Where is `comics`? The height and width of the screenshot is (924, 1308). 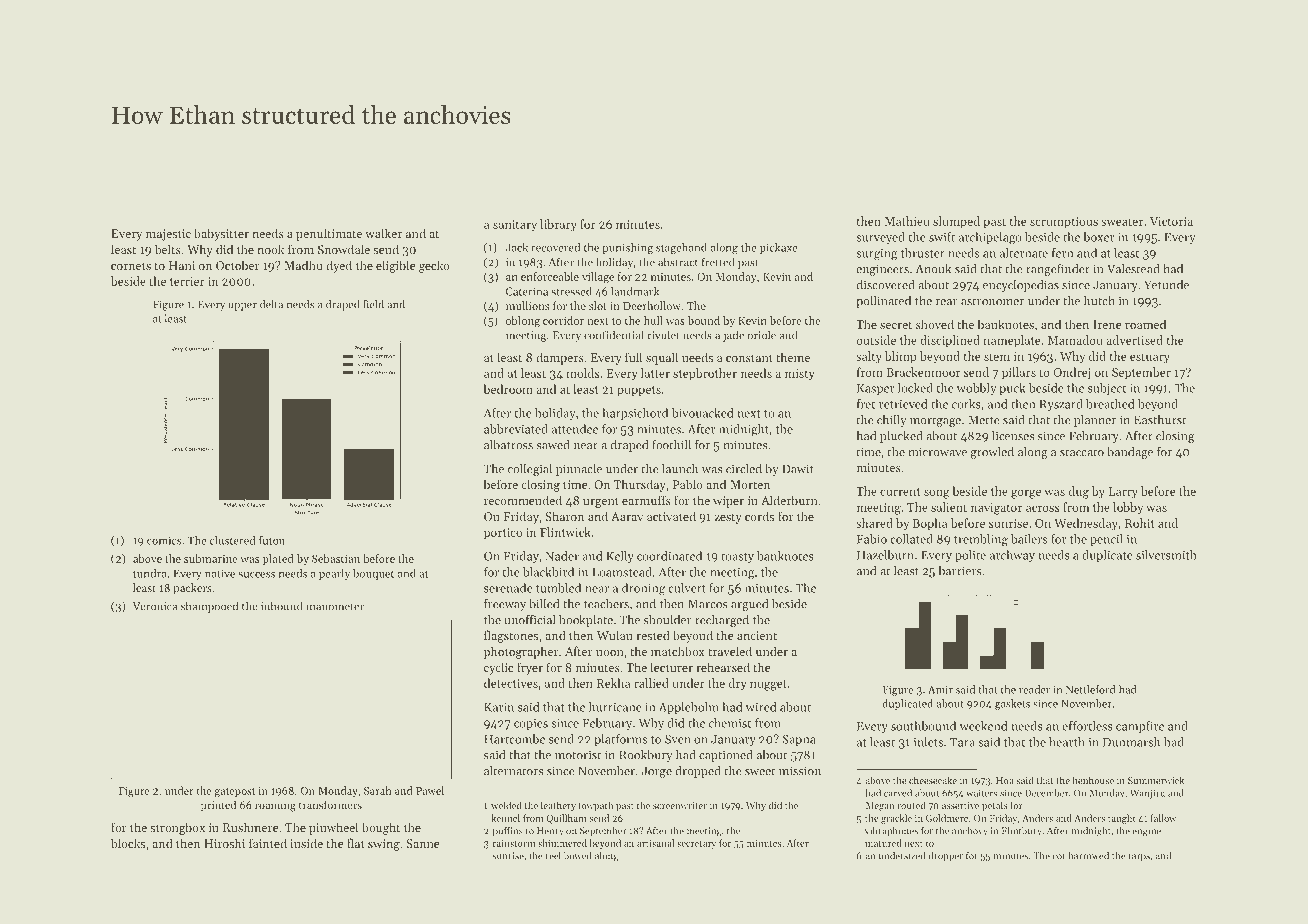
comics is located at coordinates (164, 540).
